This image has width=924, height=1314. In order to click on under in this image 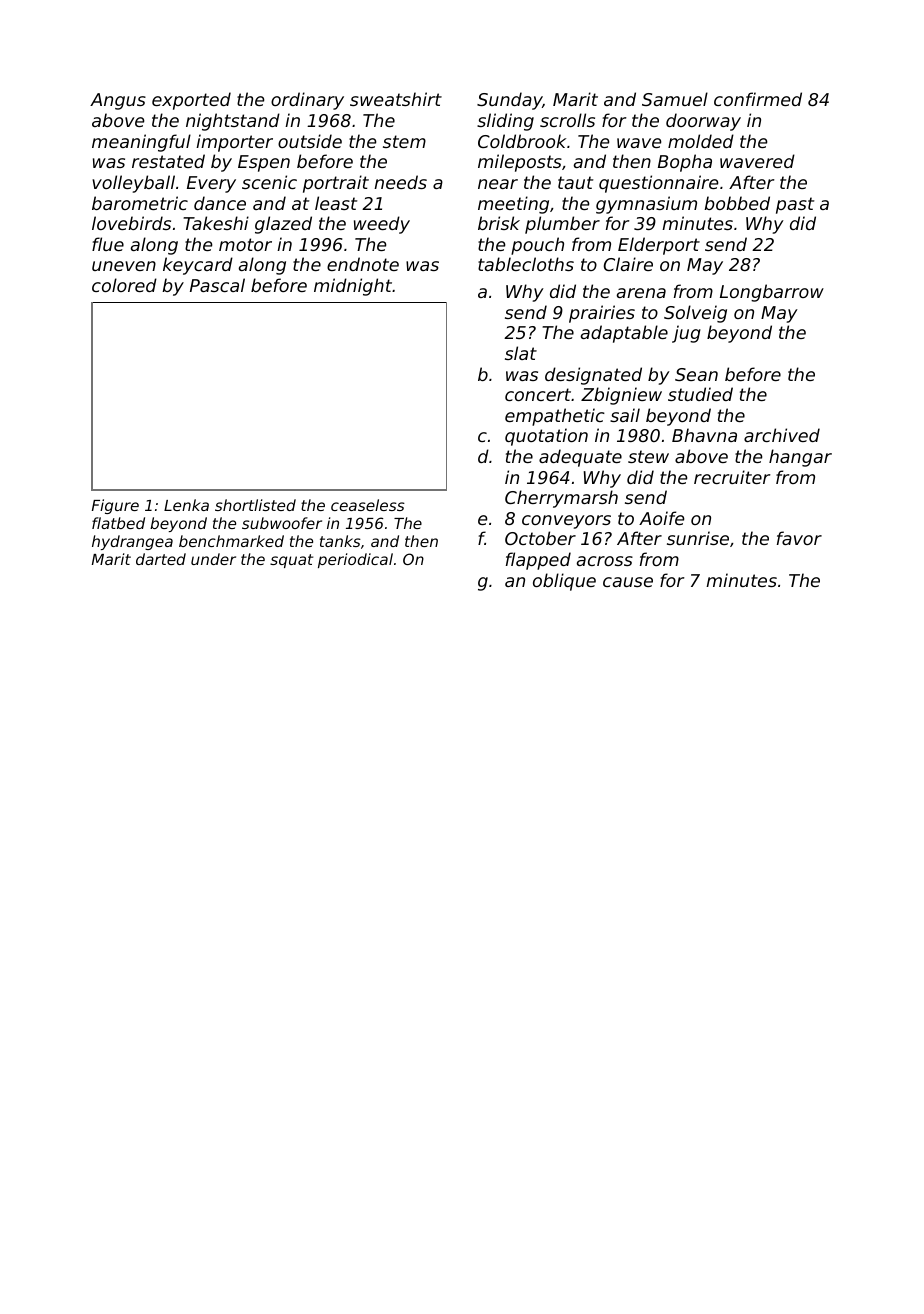, I will do `click(213, 559)`.
